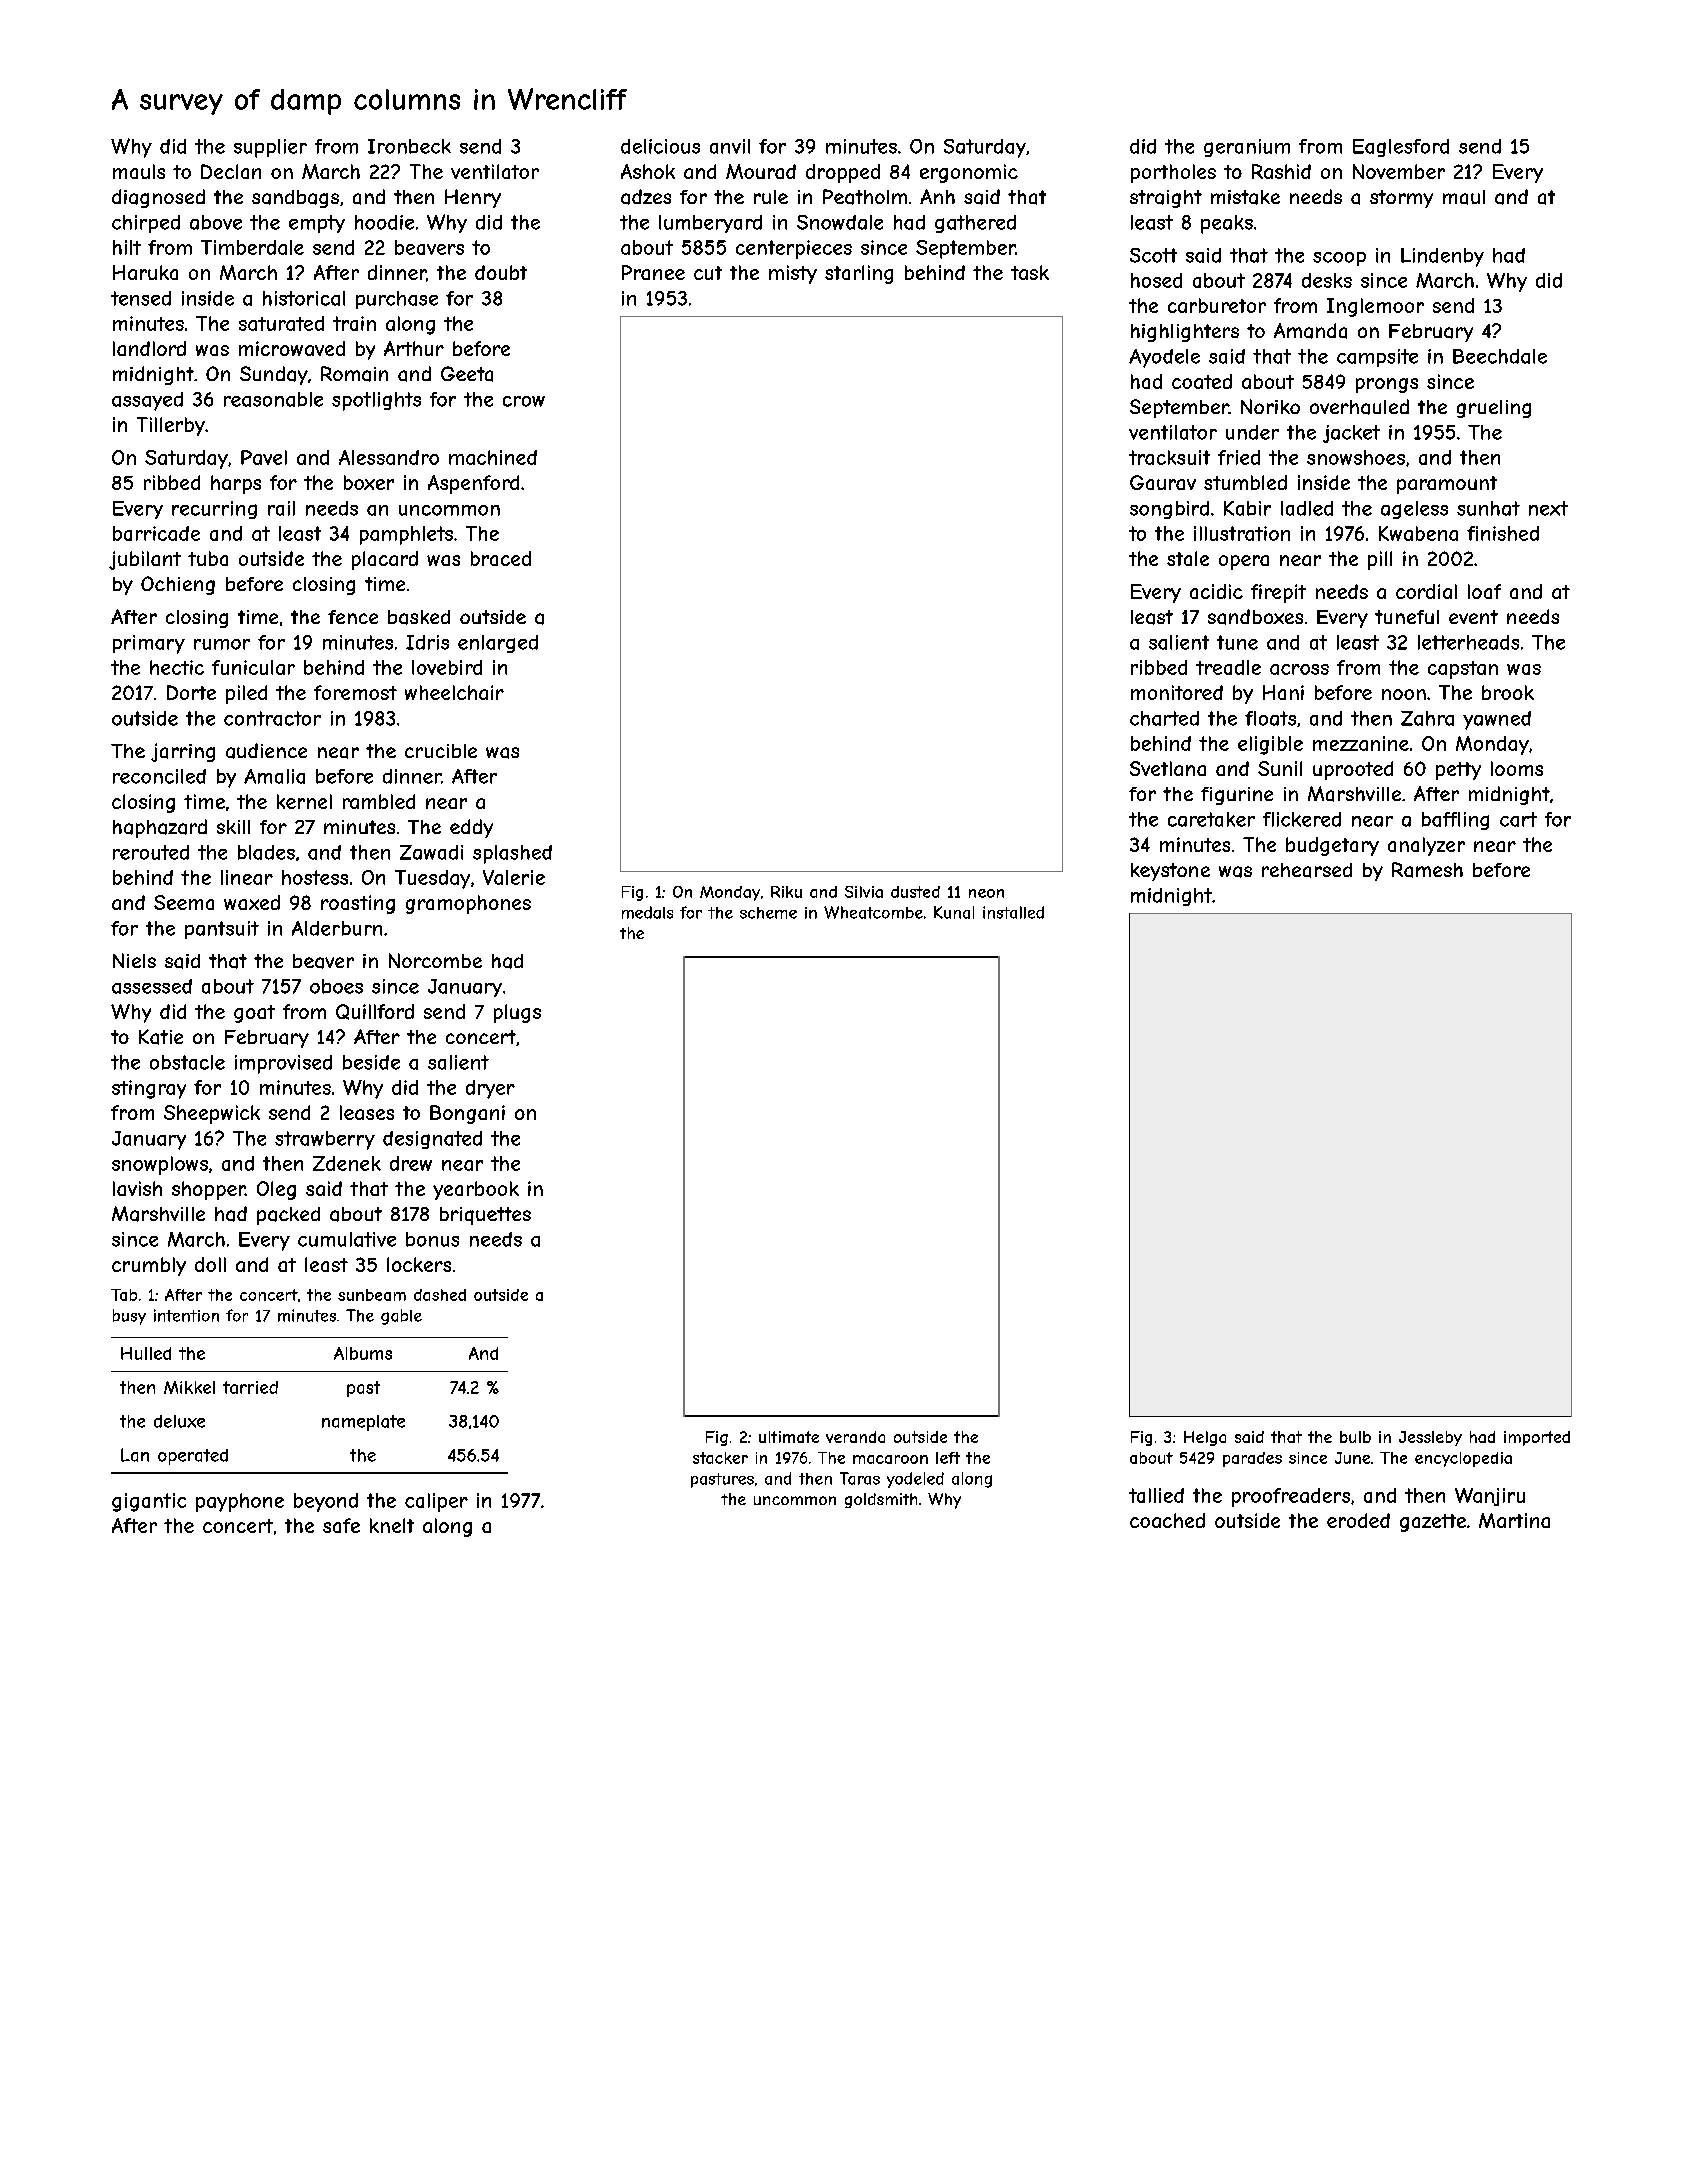  Describe the element at coordinates (270, 148) in the screenshot. I see `supplier` at that location.
